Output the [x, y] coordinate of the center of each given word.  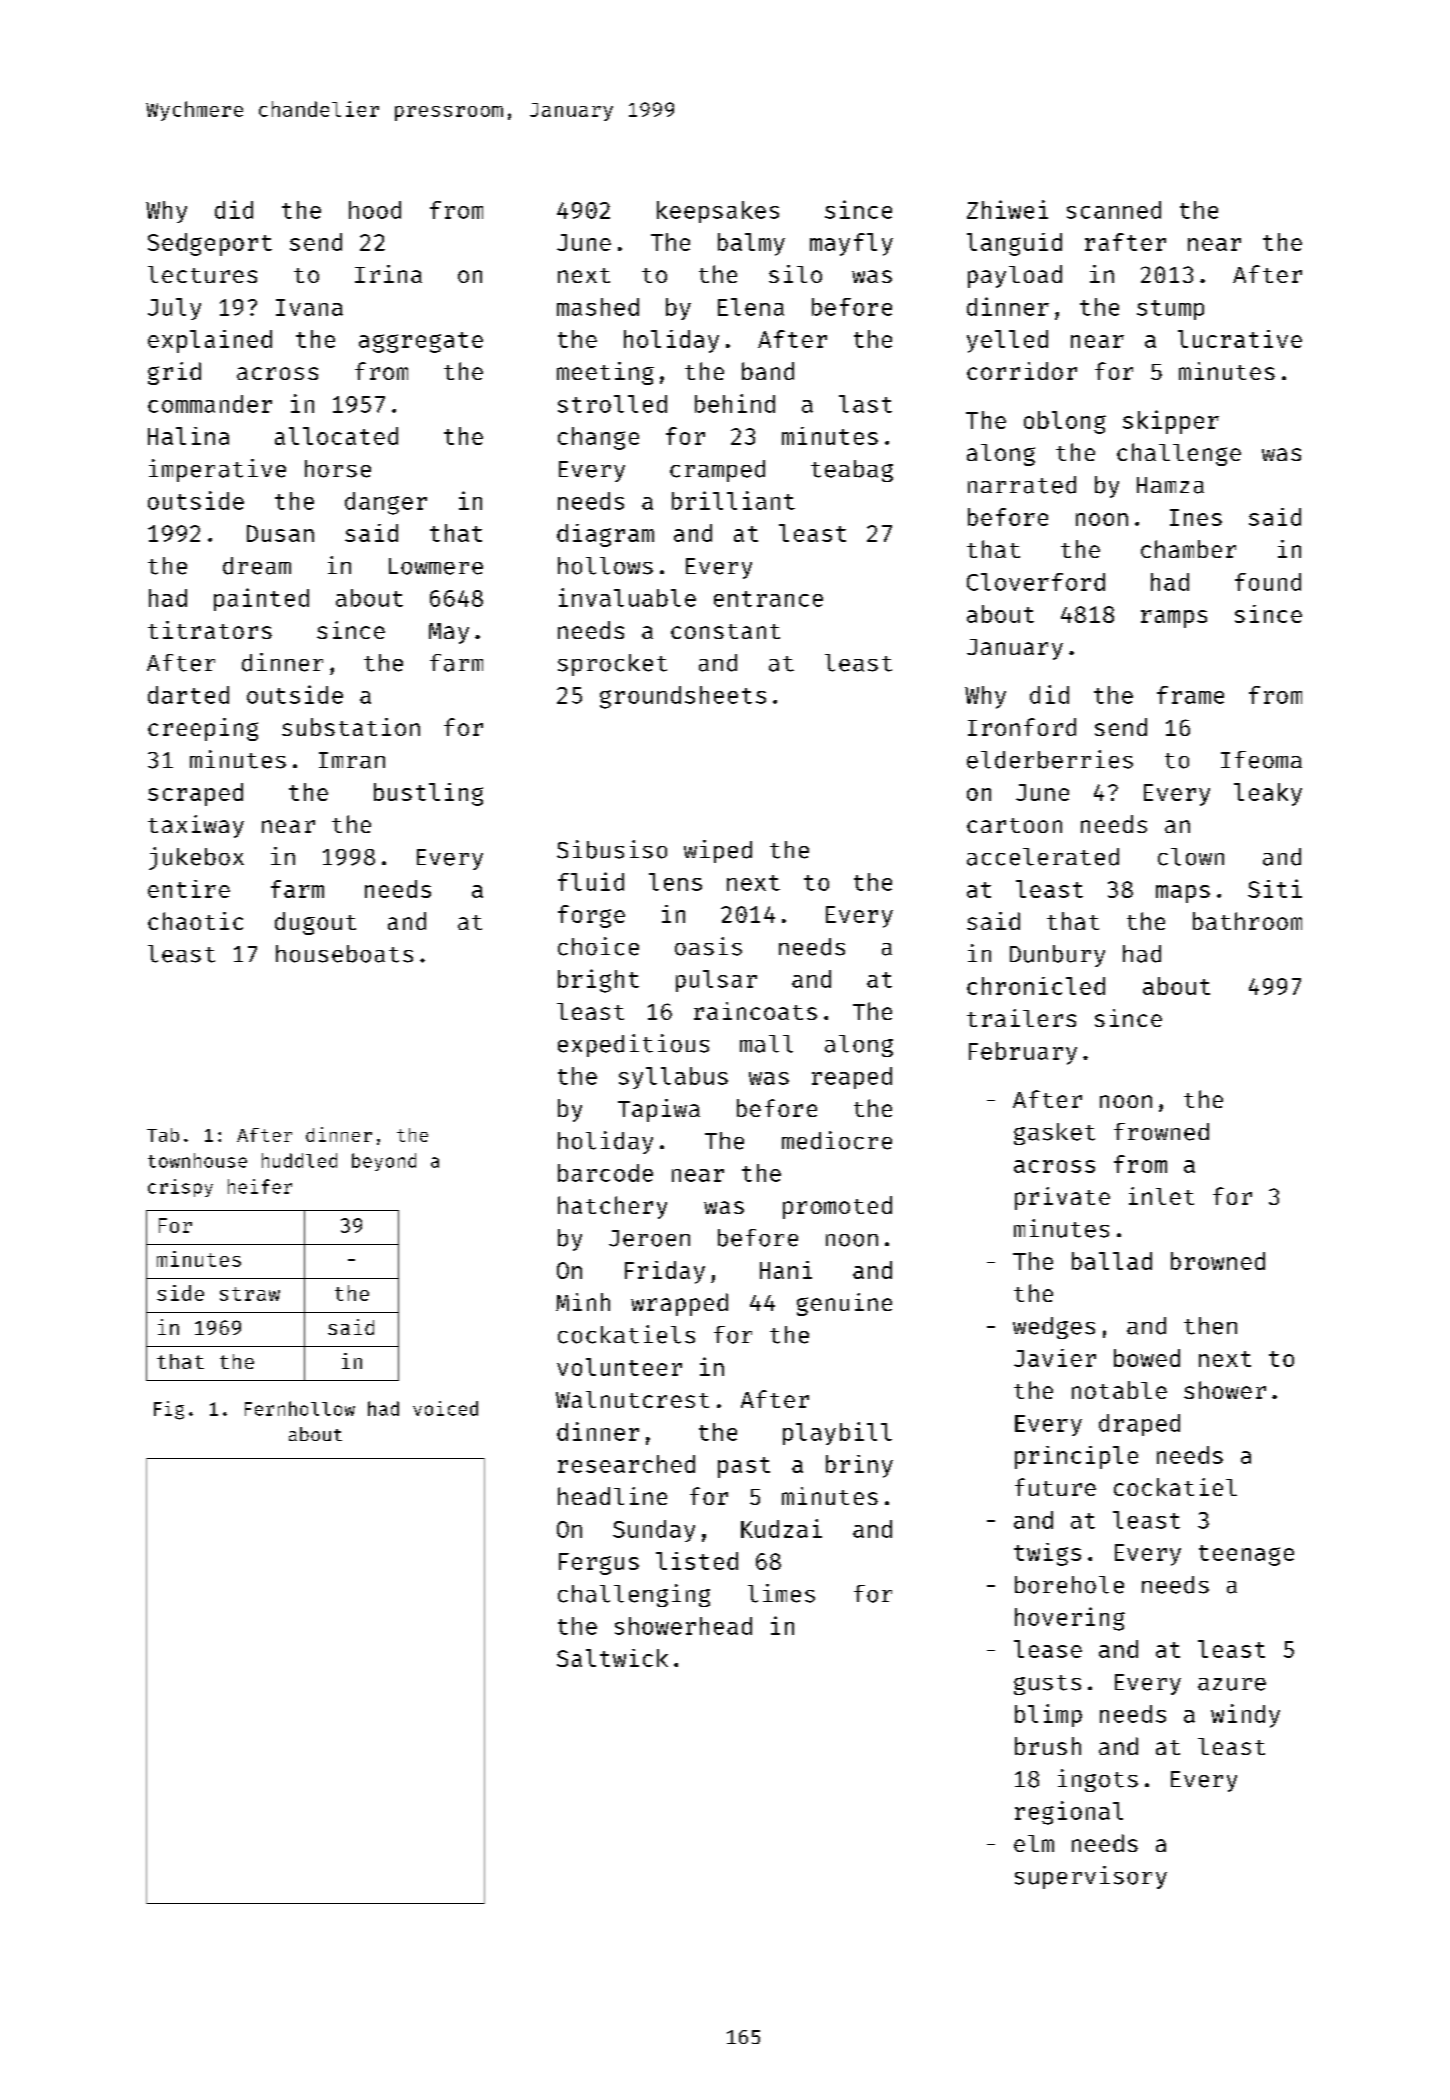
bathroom [1247, 921]
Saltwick [612, 1658]
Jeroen [649, 1238]
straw [250, 1294]
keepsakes [718, 212]
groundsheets [683, 697]
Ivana [309, 307]
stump [1170, 310]
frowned [1161, 1132]
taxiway [196, 826]
